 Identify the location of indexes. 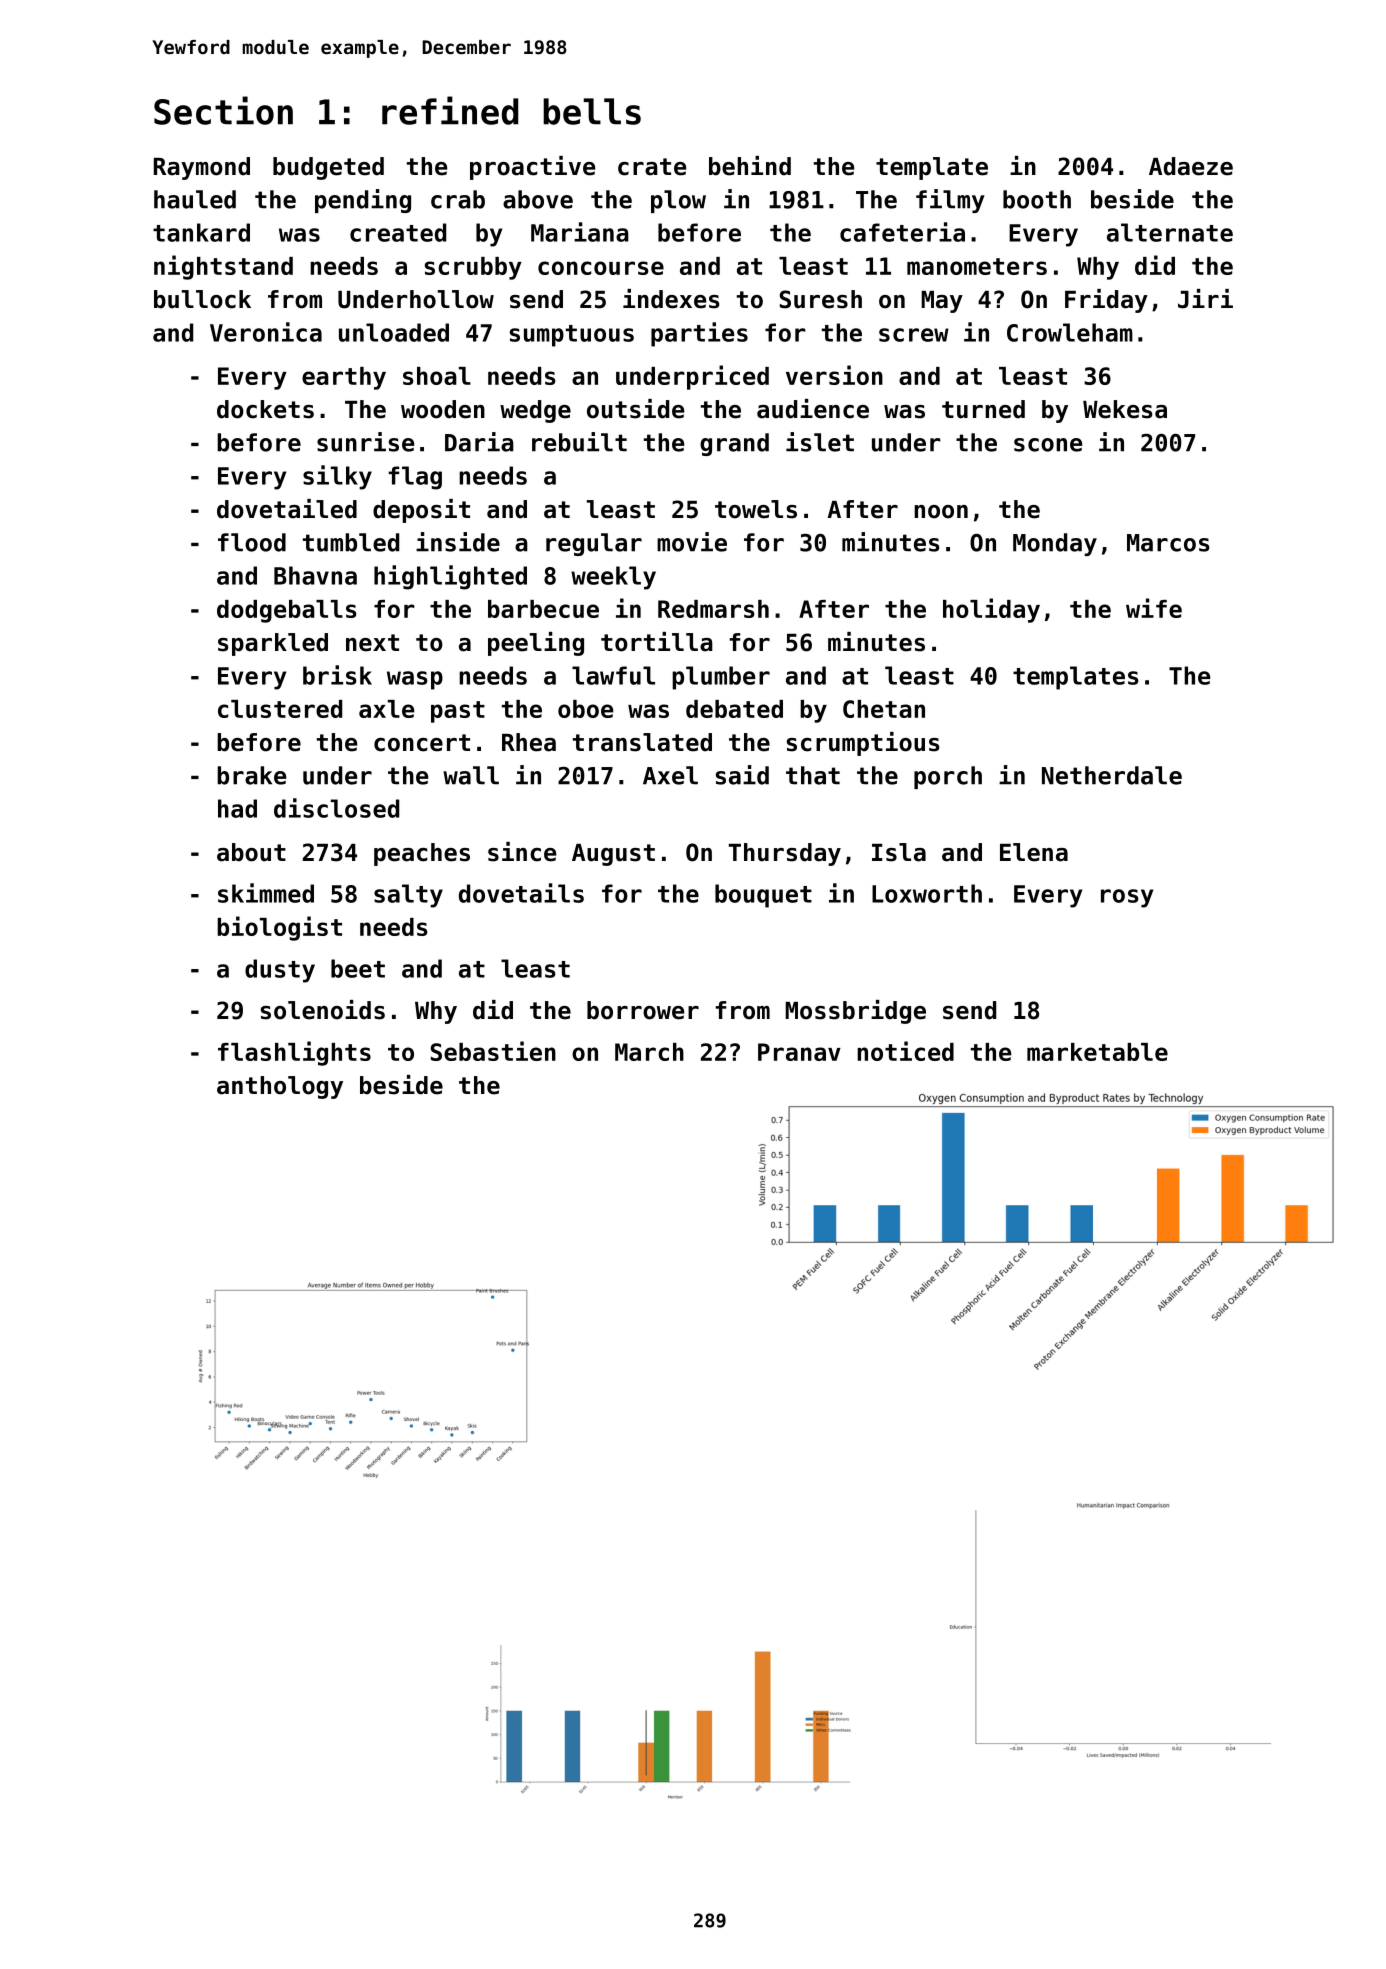
(671, 299).
